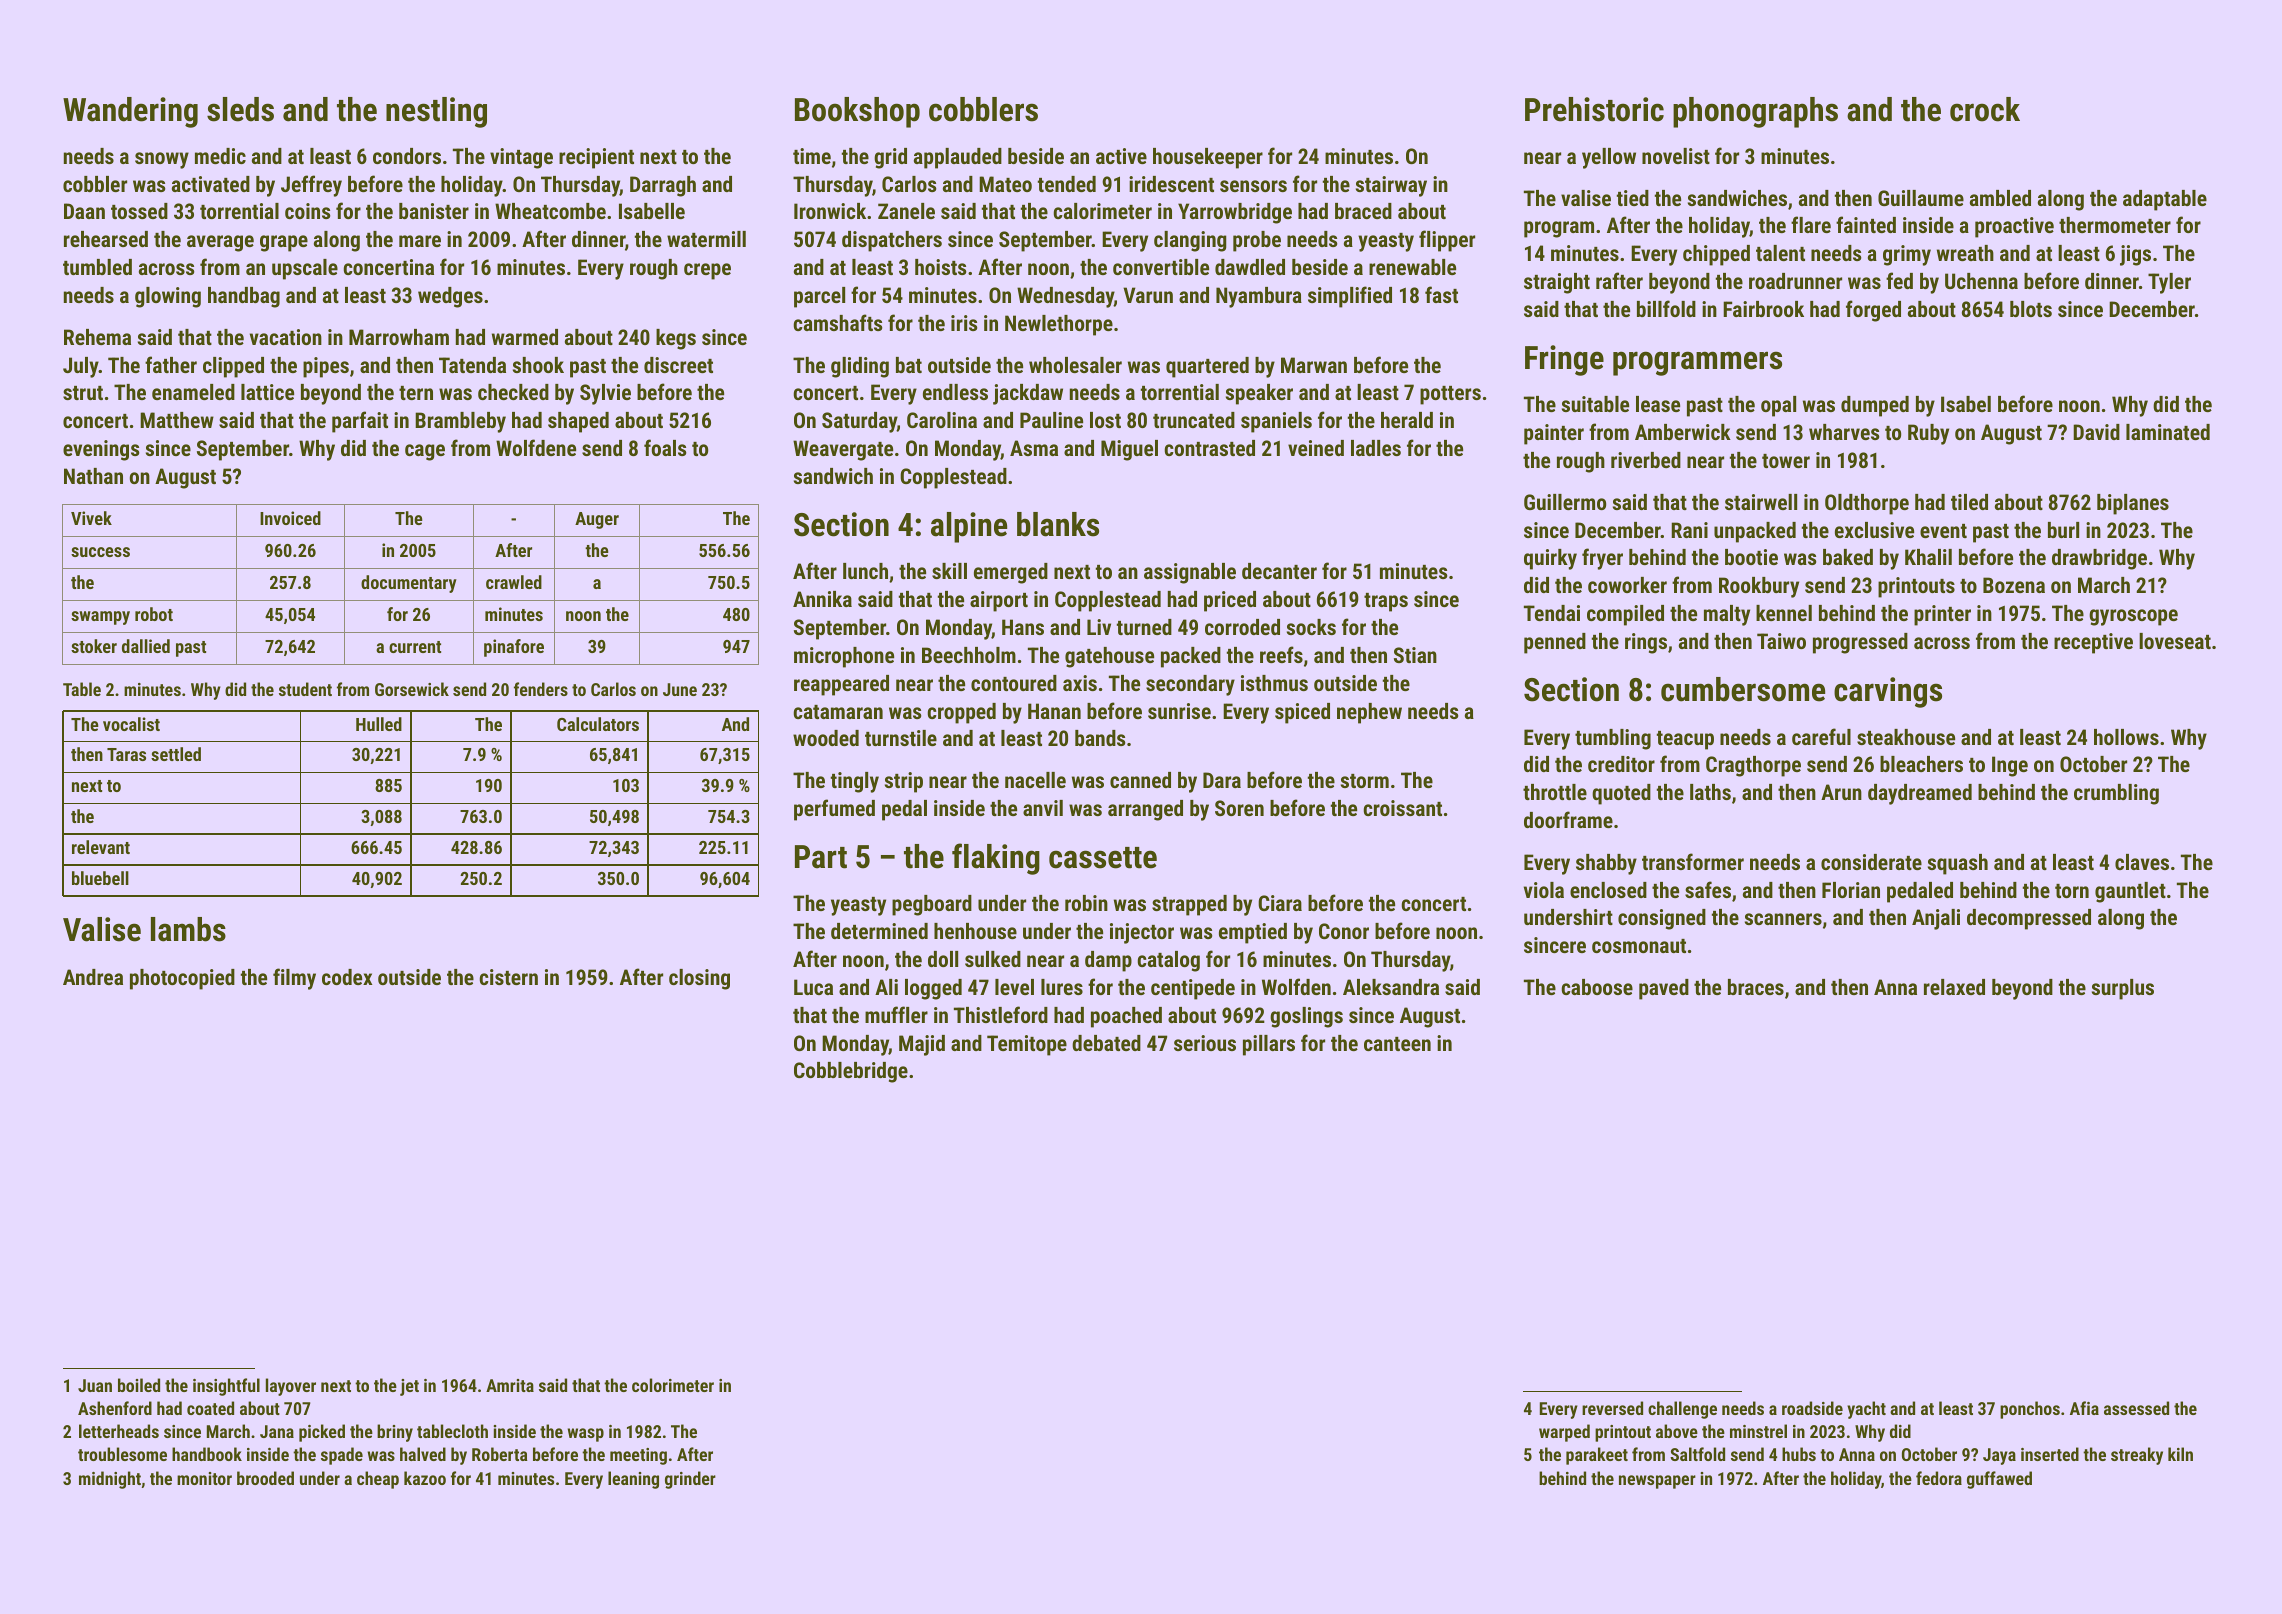 The height and width of the screenshot is (1614, 2282). Describe the element at coordinates (1344, 931) in the screenshot. I see `Conor` at that location.
